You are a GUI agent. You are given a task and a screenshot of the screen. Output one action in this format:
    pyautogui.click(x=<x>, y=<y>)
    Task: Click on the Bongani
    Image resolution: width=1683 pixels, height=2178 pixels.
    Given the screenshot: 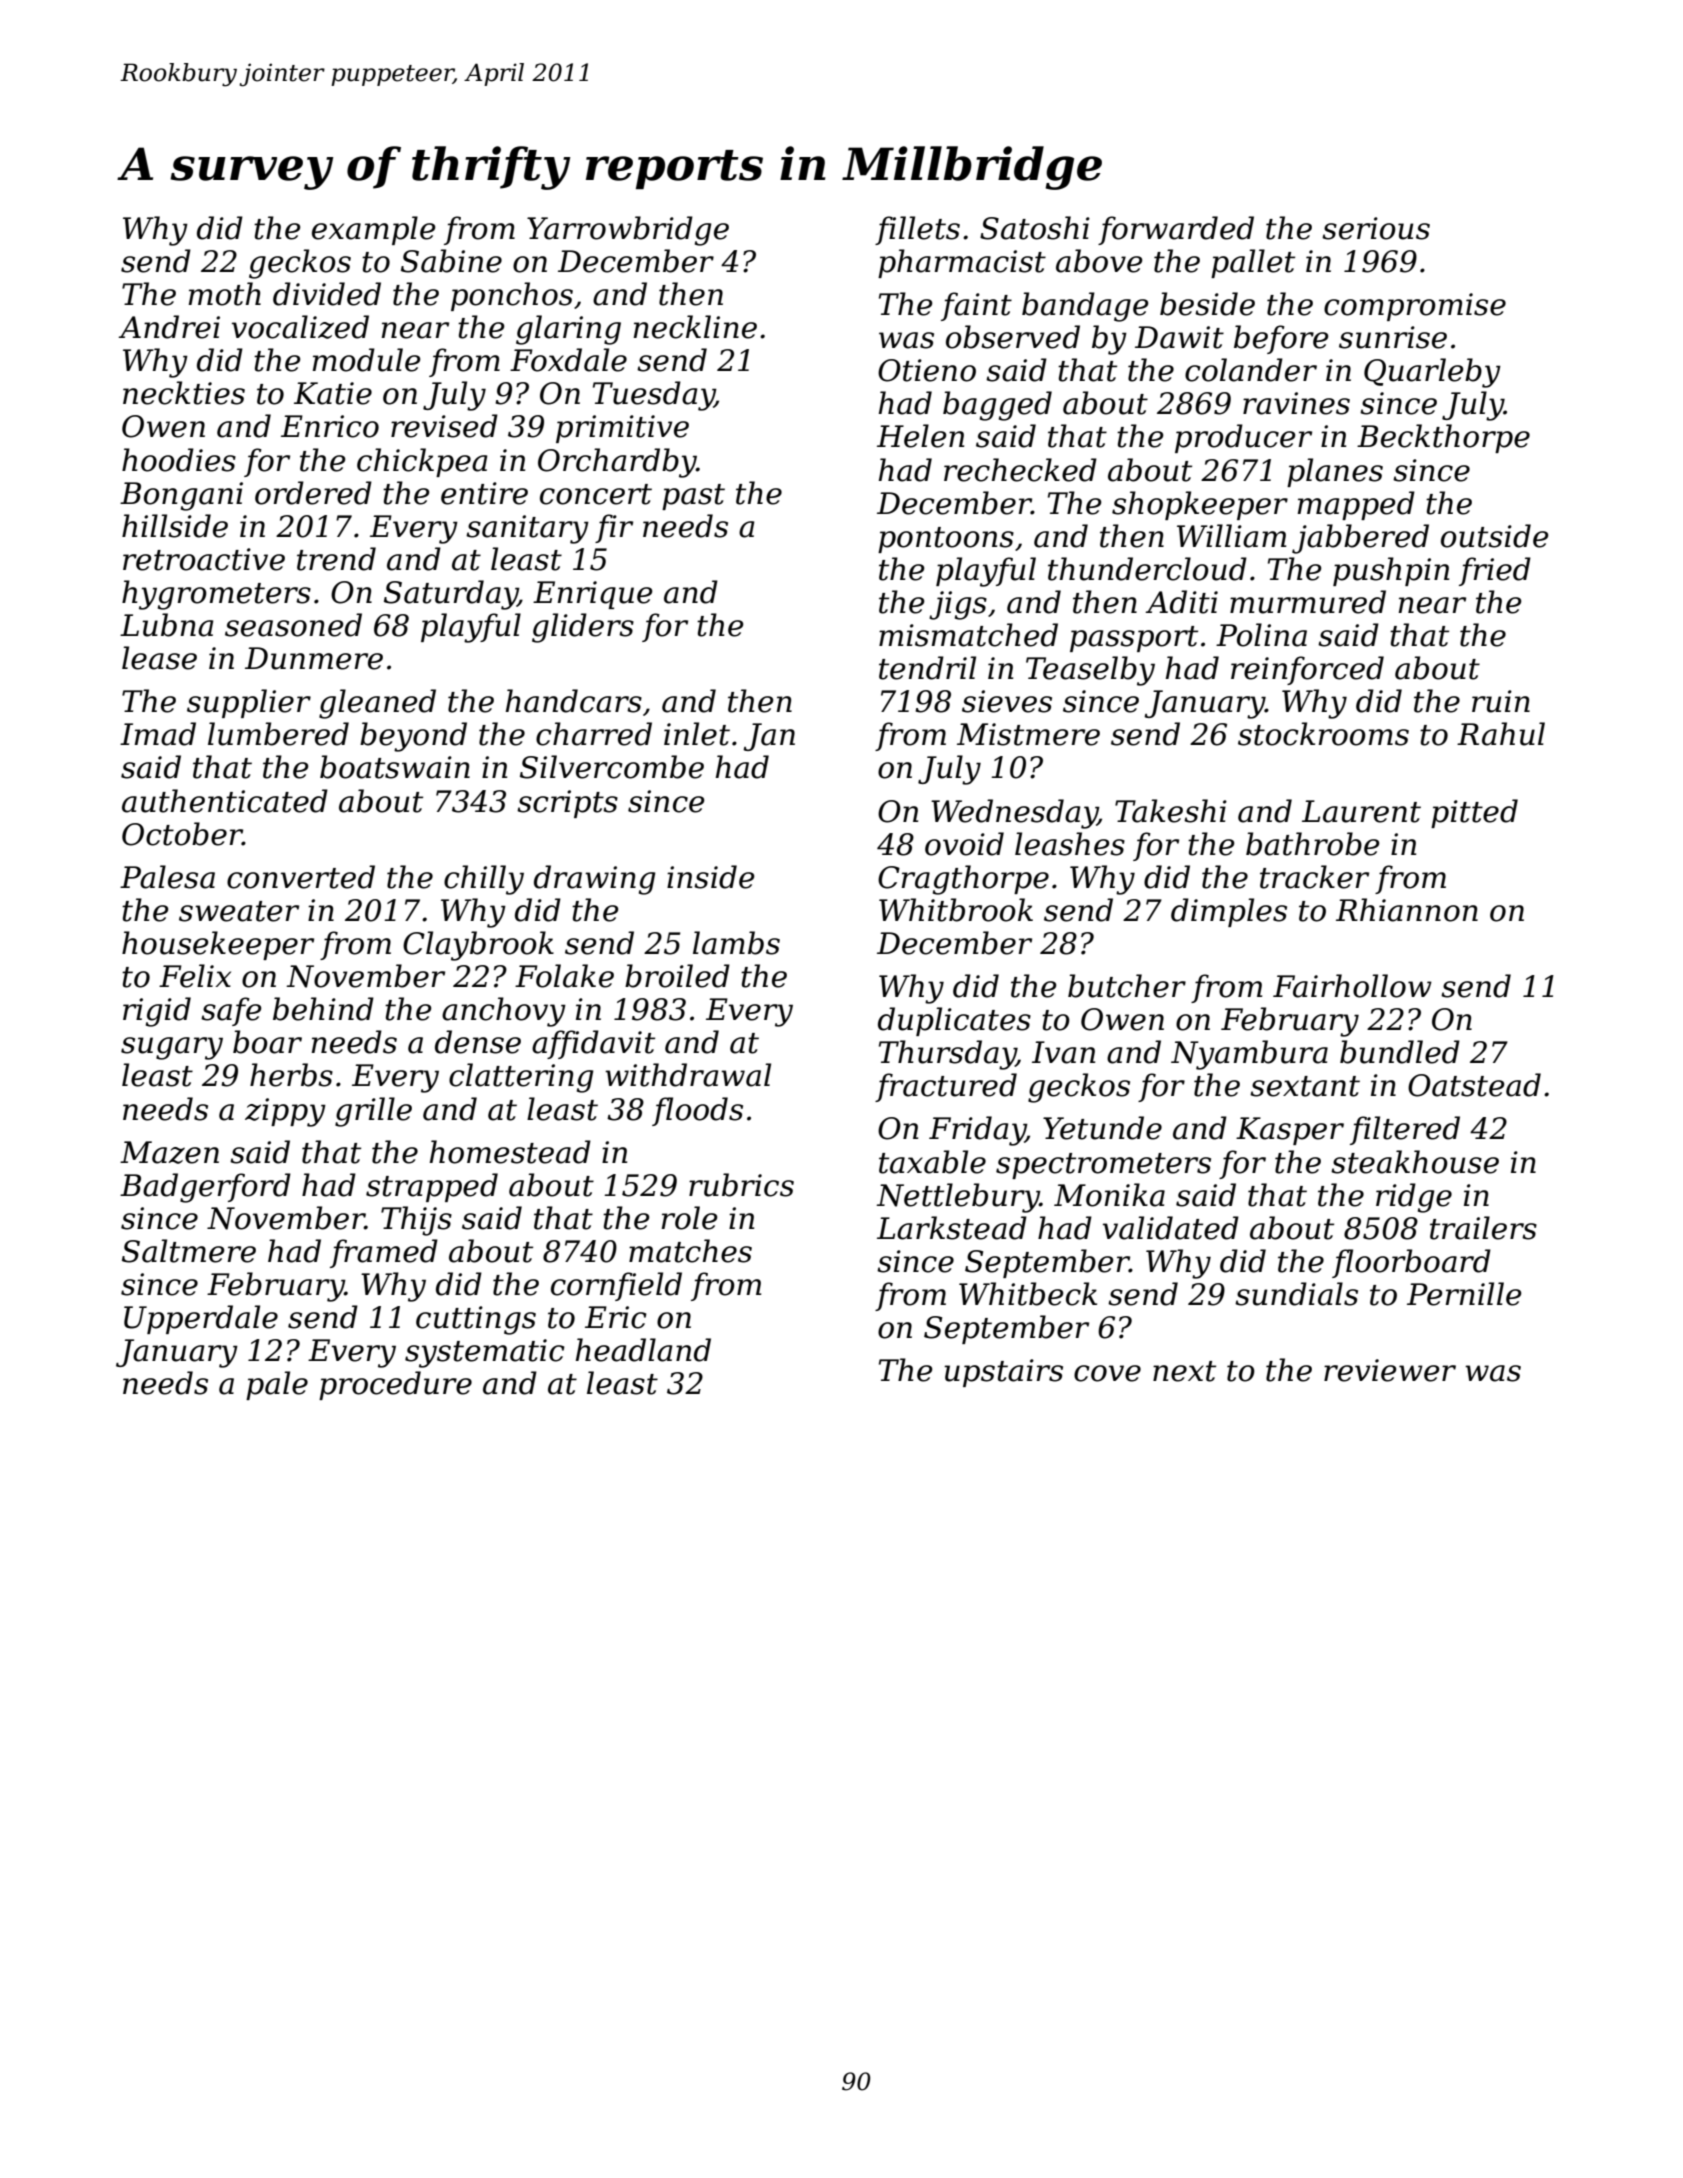 What is the action you would take?
    pyautogui.click(x=181, y=496)
